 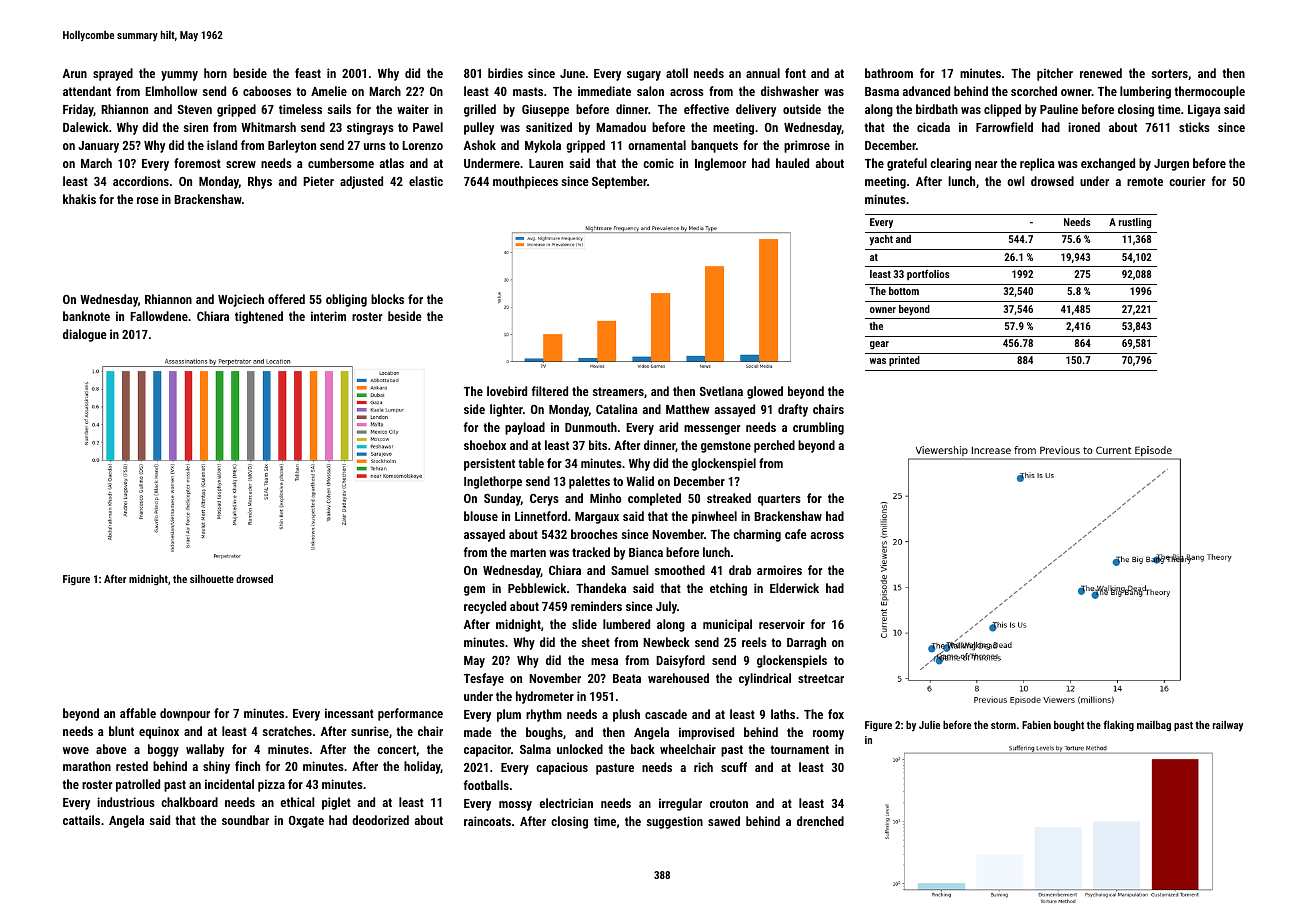 What do you see at coordinates (85, 335) in the document?
I see `dialogue` at bounding box center [85, 335].
